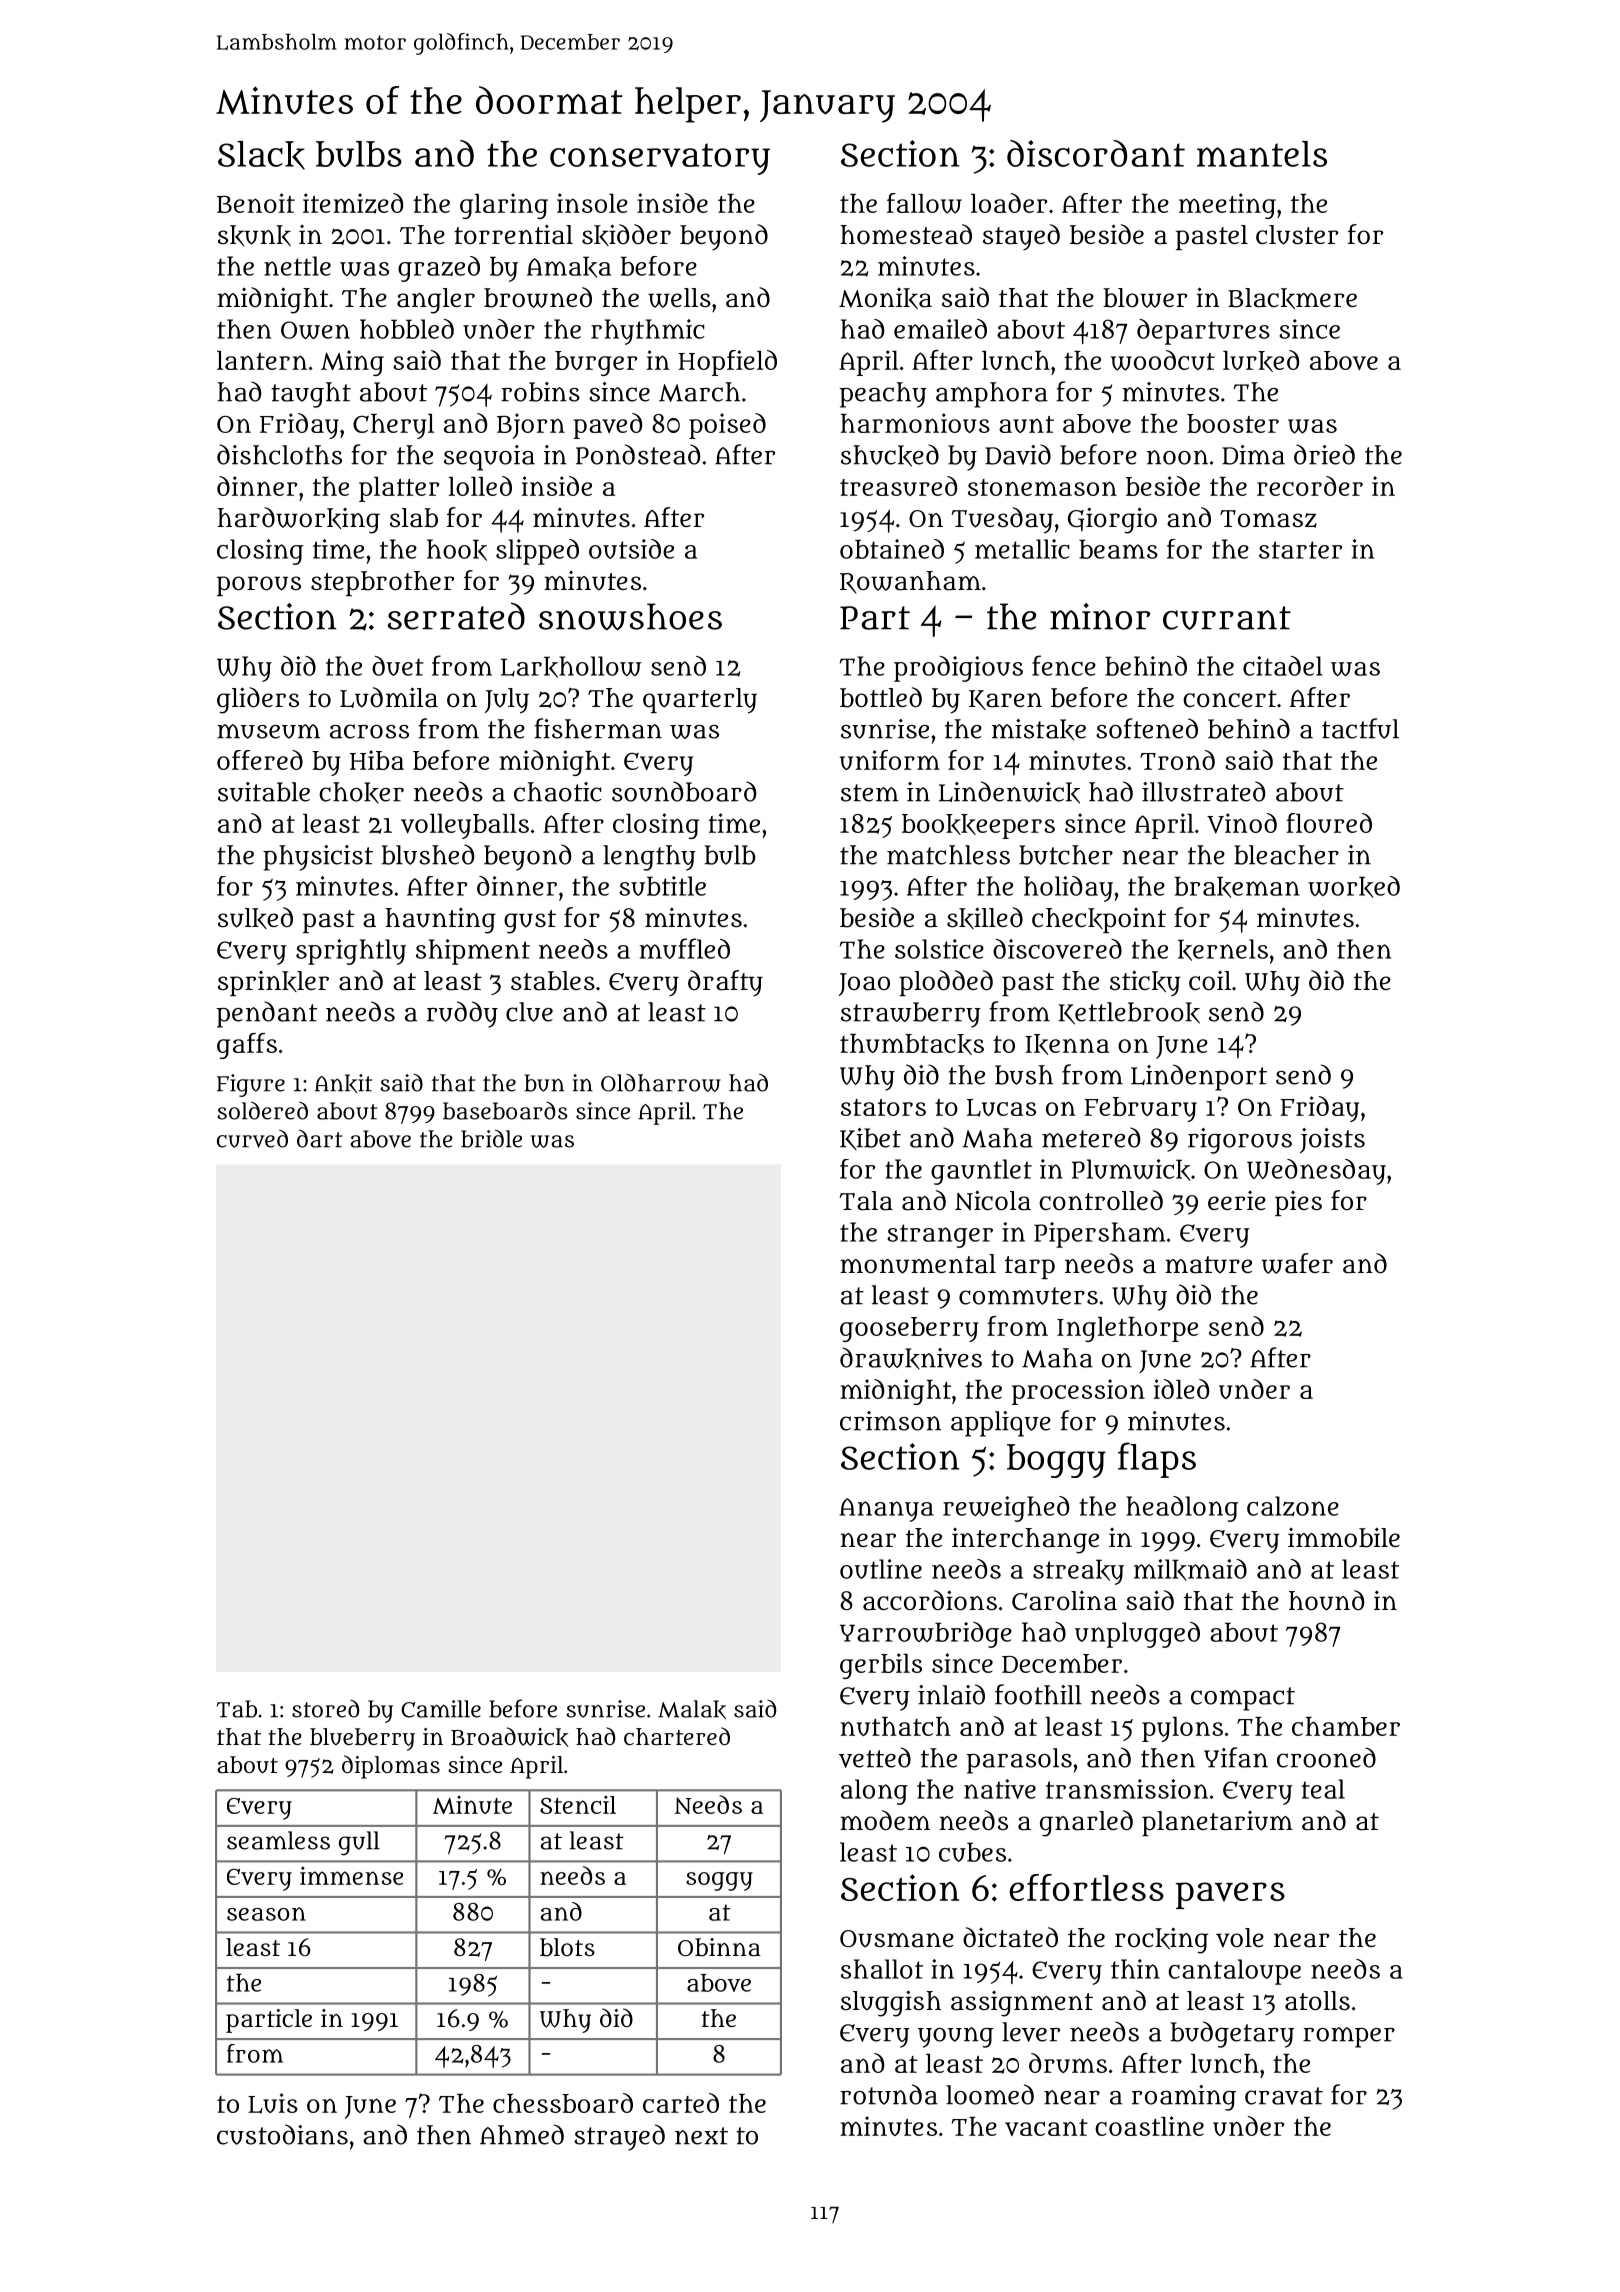 The image size is (1620, 2292). I want to click on Blackmere, so click(1292, 298).
